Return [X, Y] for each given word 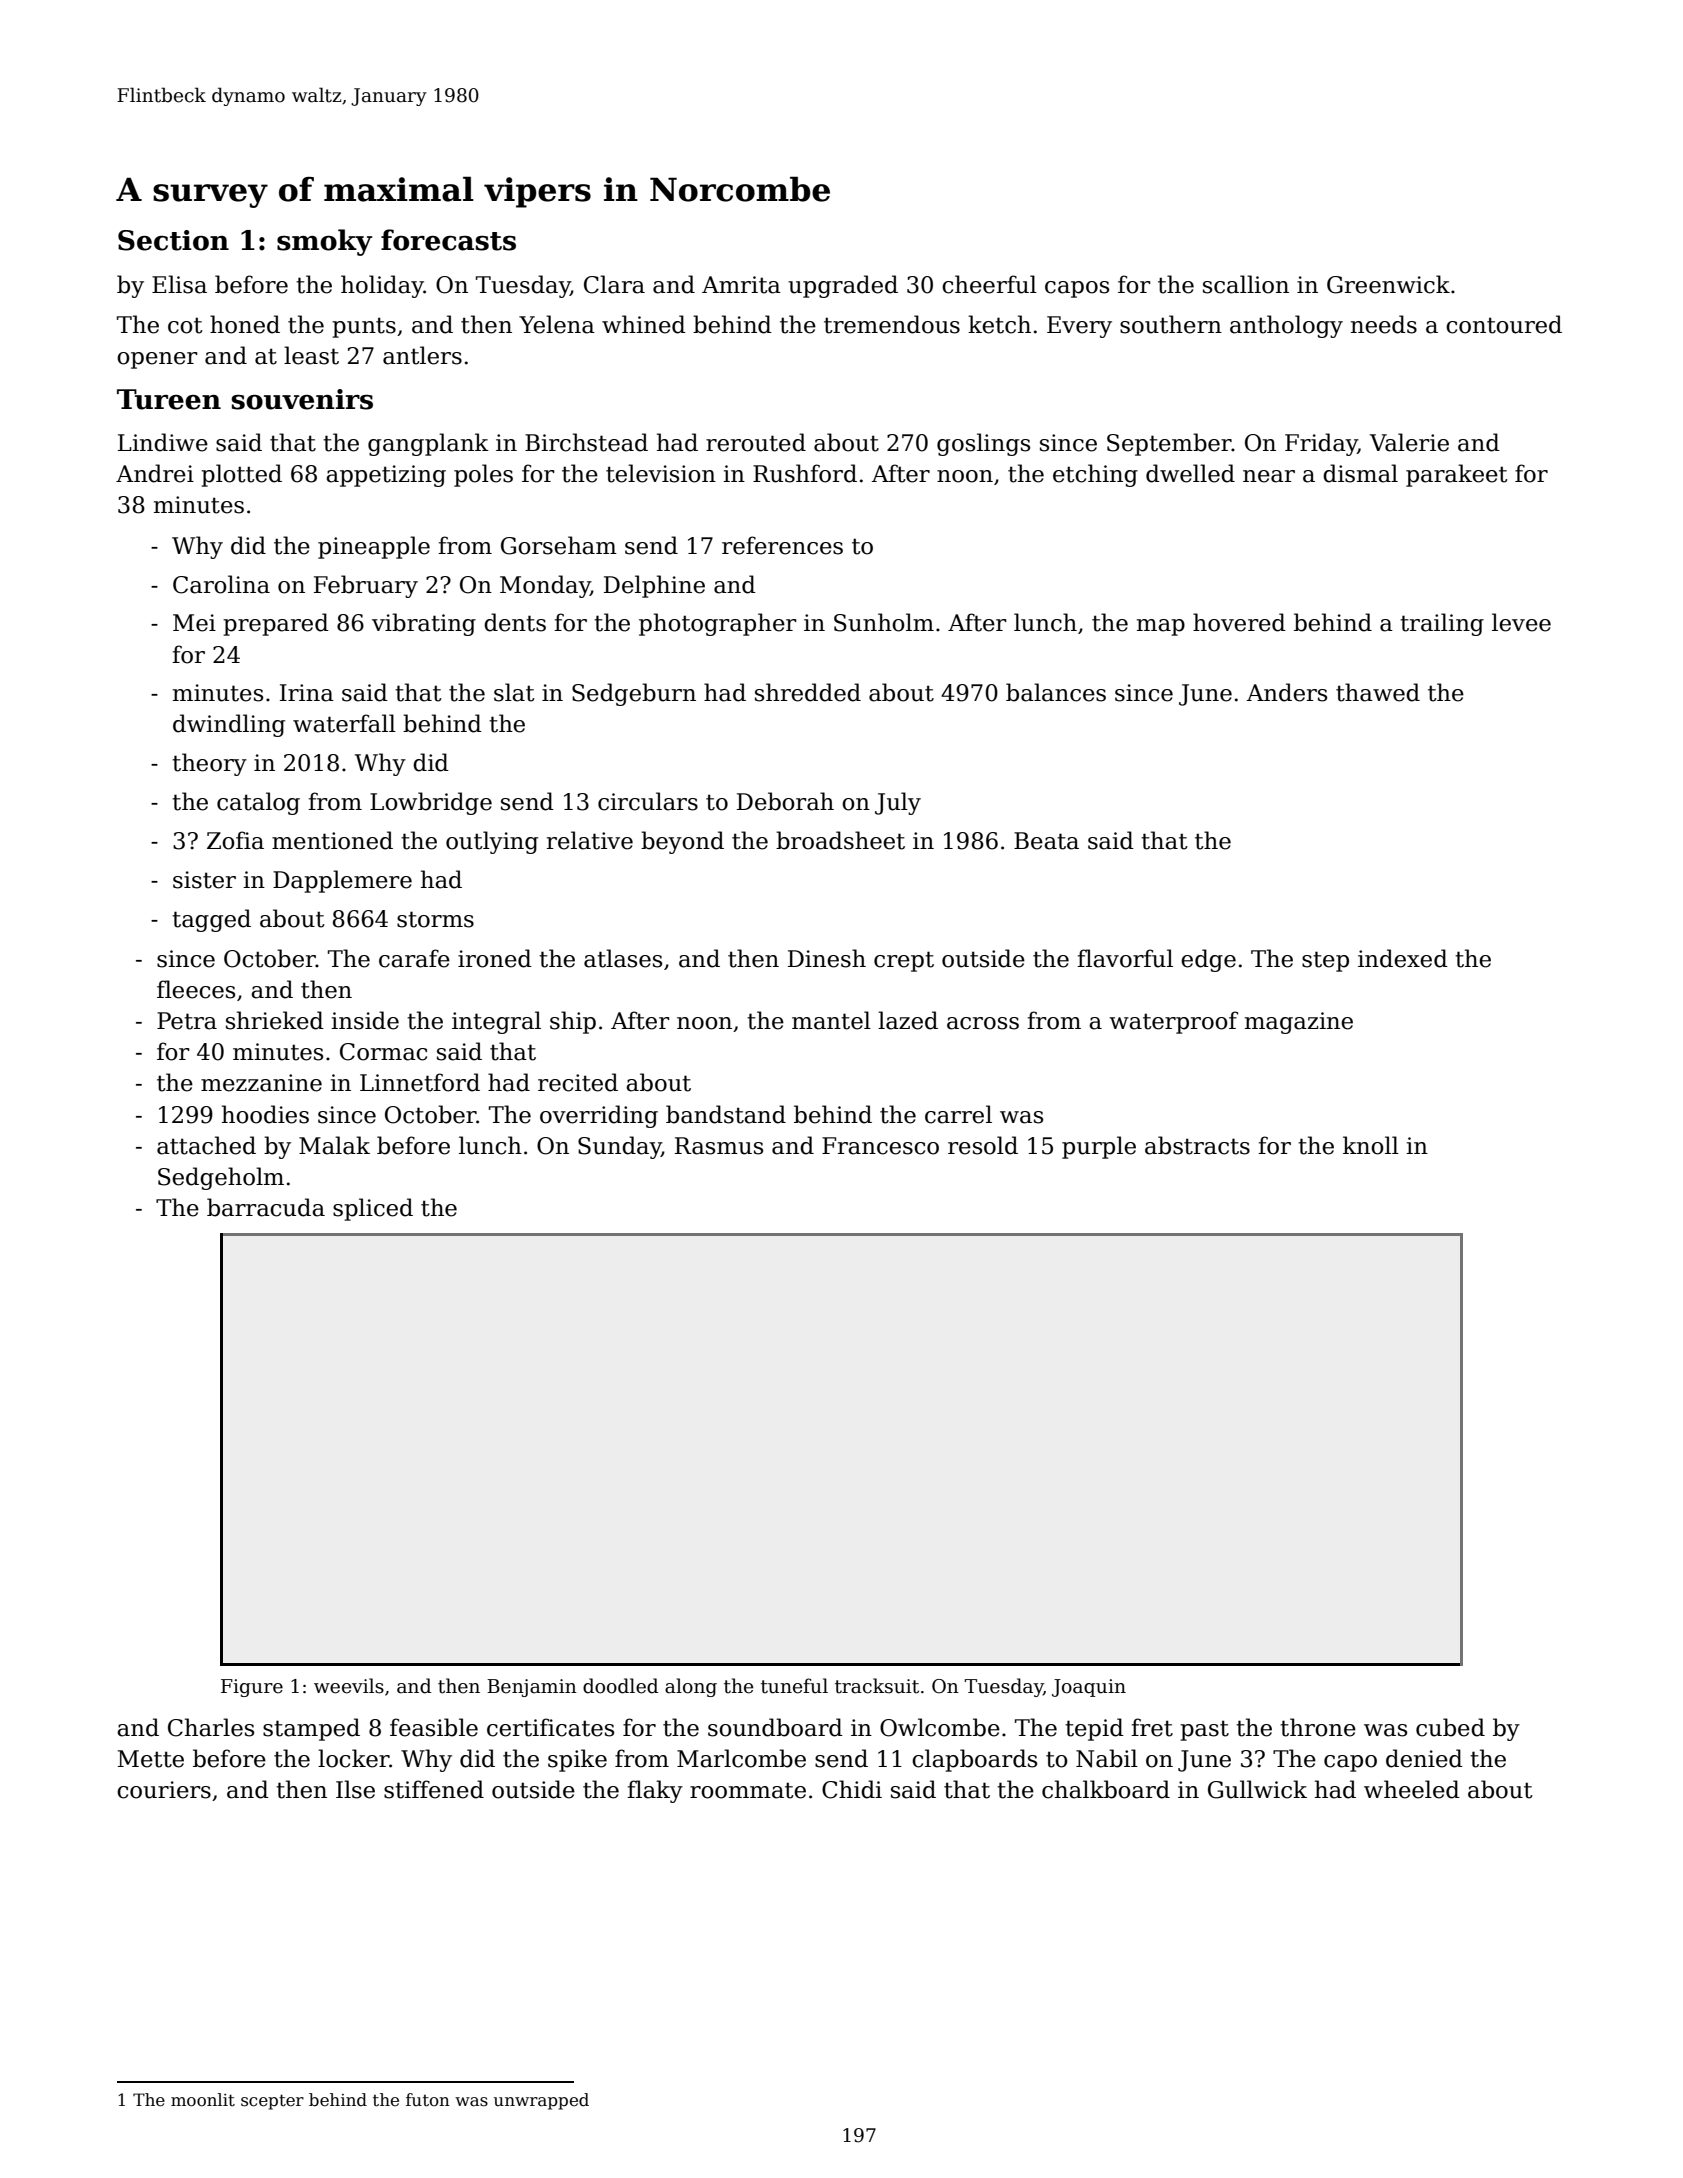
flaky [655, 1791]
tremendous [892, 324]
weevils [349, 1686]
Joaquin [1089, 1688]
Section [173, 240]
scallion [1246, 284]
